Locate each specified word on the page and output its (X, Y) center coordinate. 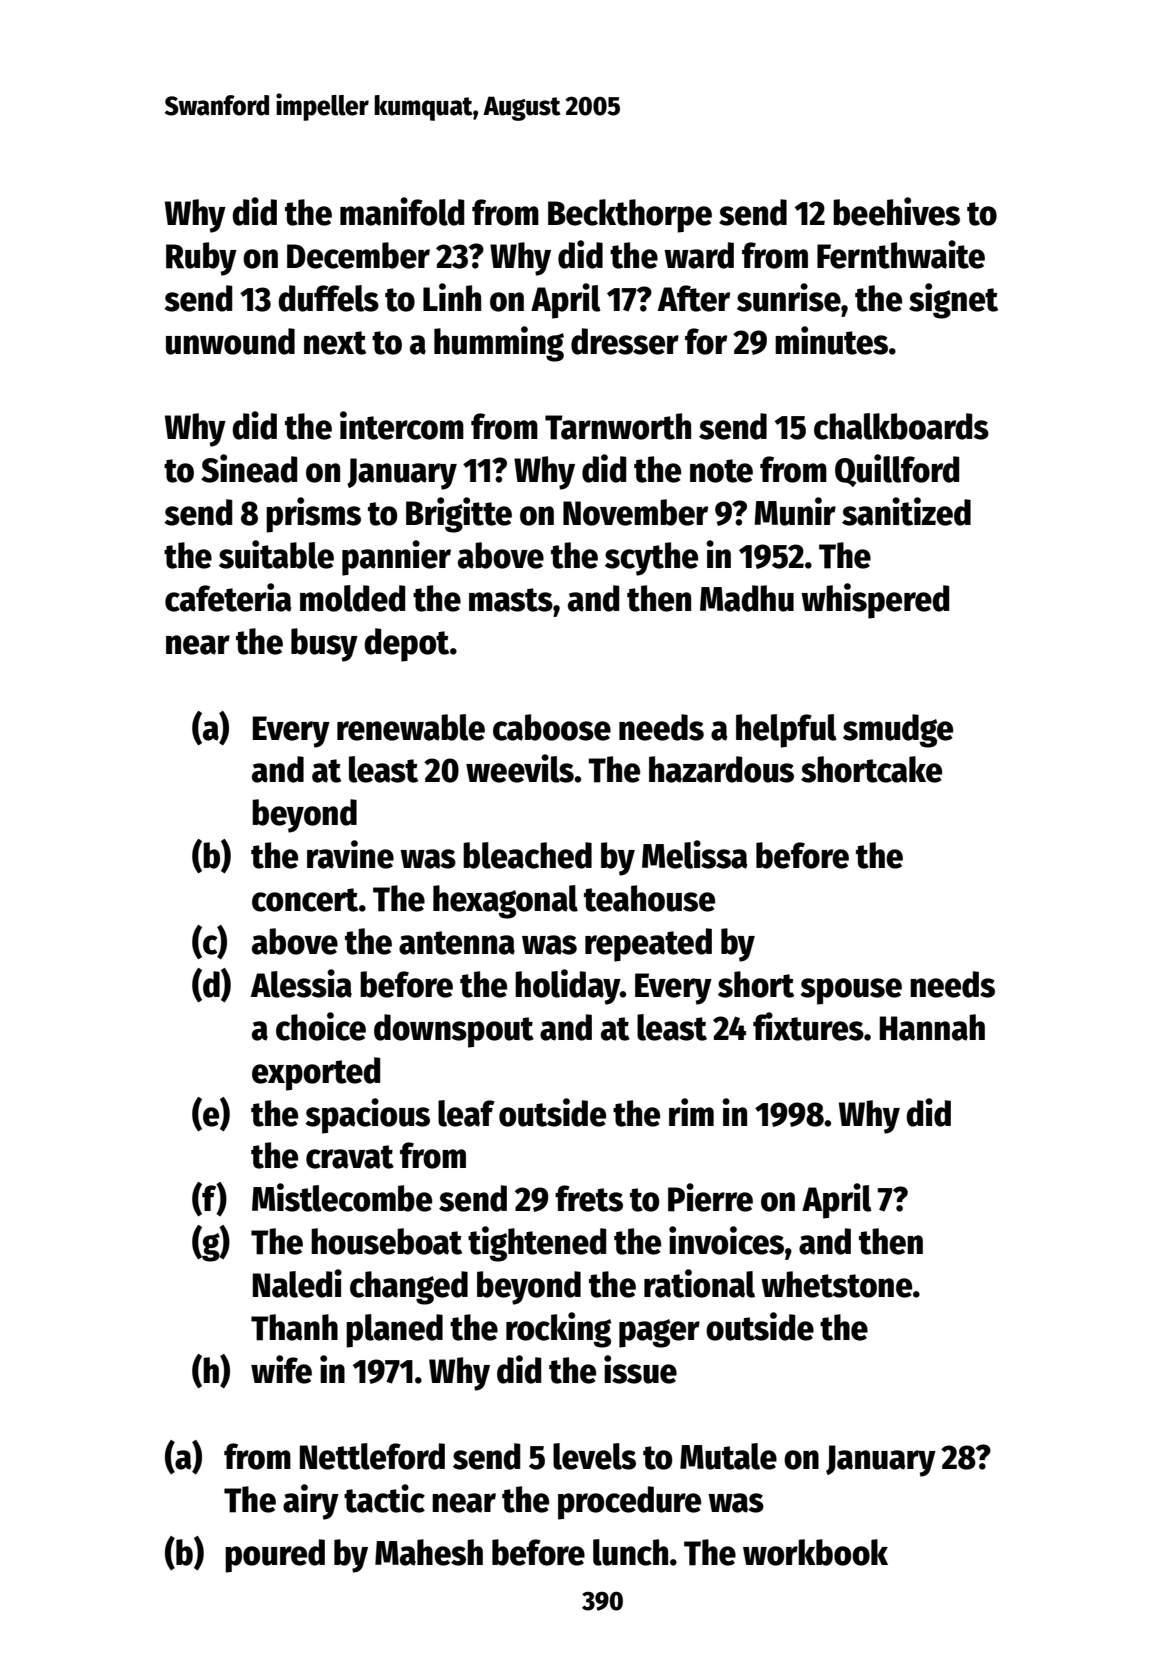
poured (275, 1556)
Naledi (297, 1283)
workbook (815, 1552)
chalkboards (901, 426)
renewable (411, 727)
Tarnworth (618, 426)
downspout (454, 1031)
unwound (230, 341)
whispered (875, 601)
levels (594, 1456)
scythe (651, 559)
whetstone (836, 1284)
